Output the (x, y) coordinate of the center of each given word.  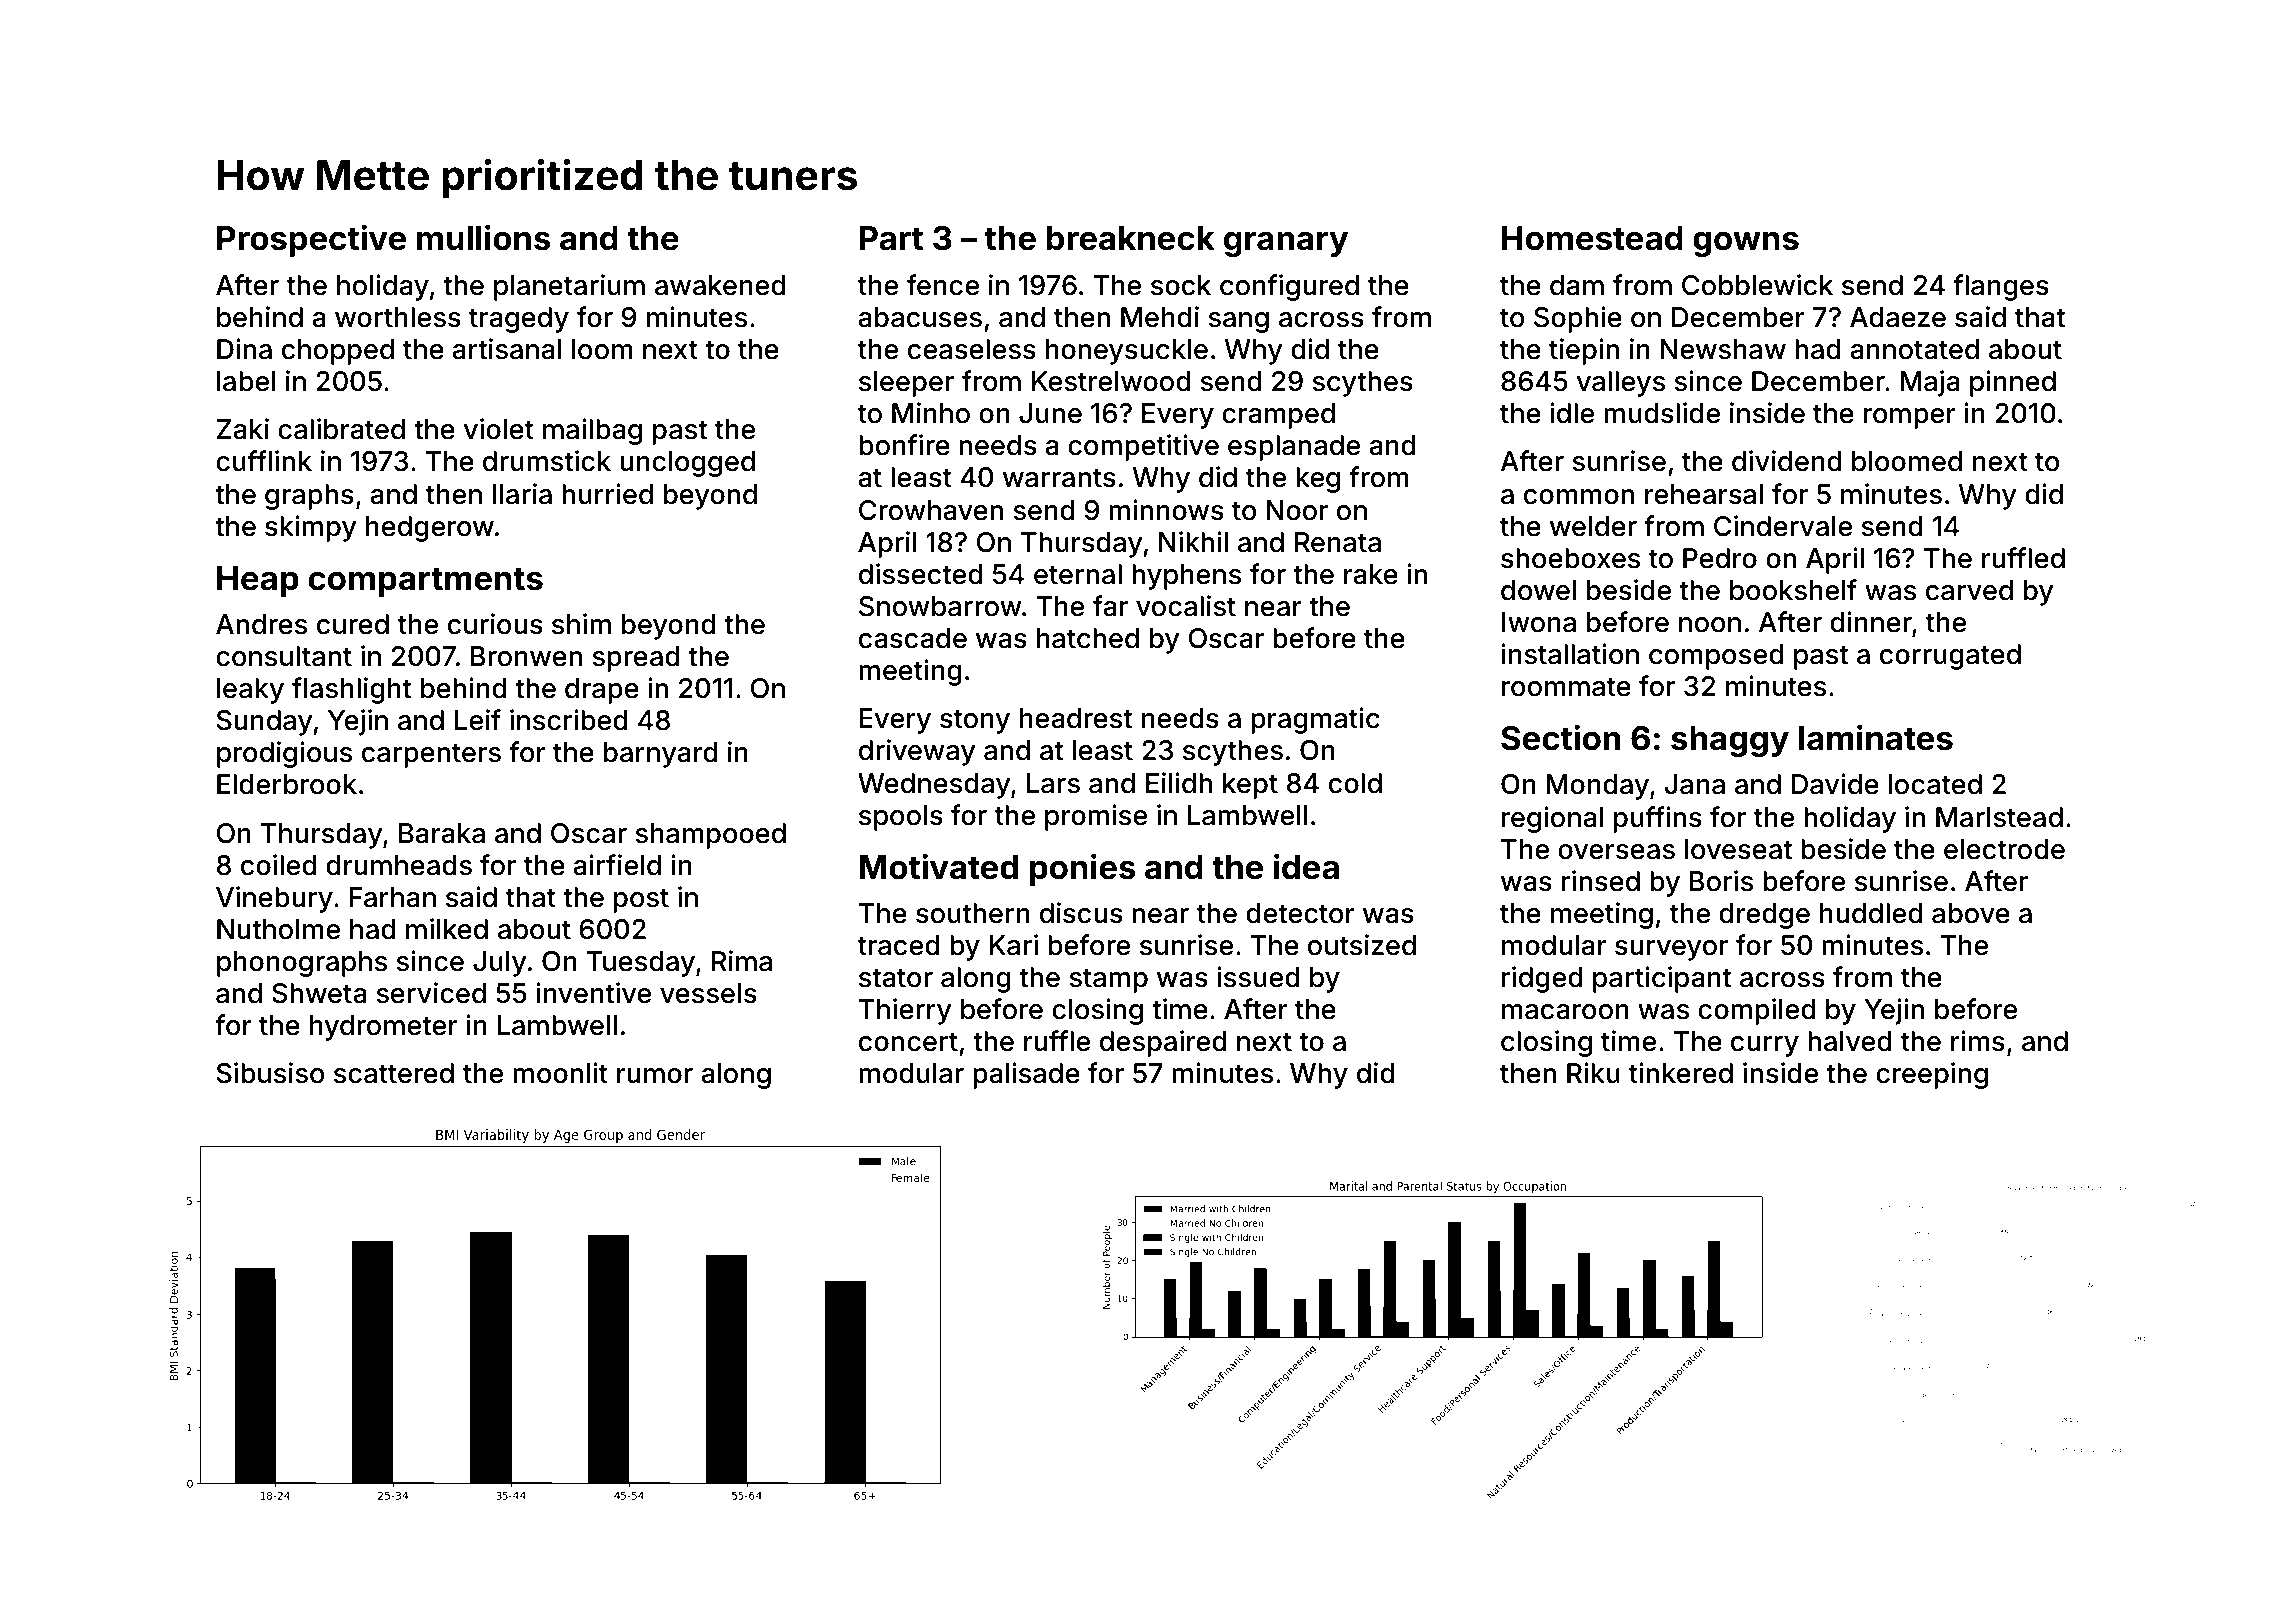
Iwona (1539, 622)
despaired (1163, 1043)
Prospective (311, 241)
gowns (1746, 244)
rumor (655, 1076)
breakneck (1130, 238)
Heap (258, 581)
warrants (1059, 478)
